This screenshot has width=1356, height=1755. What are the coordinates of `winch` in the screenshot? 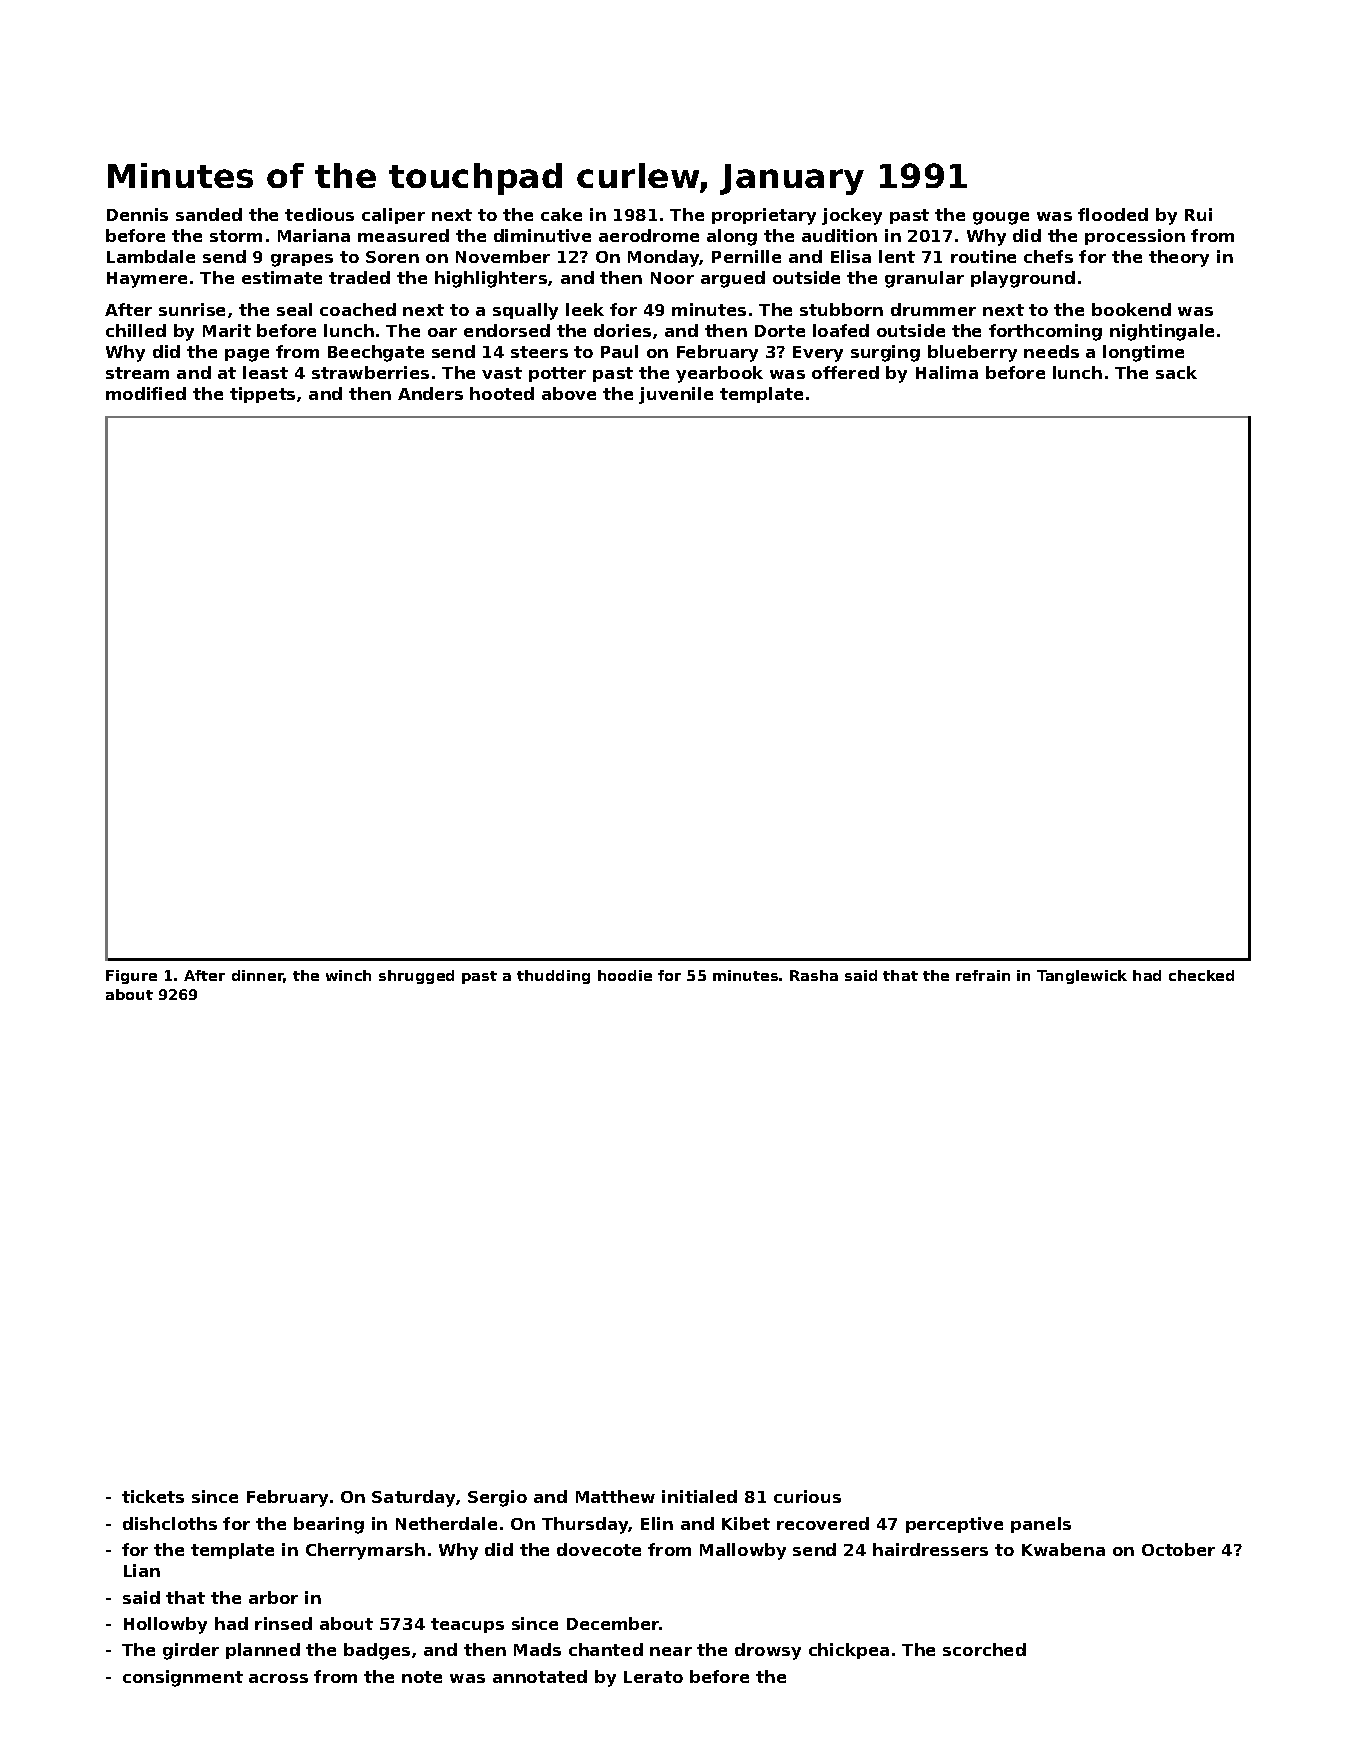 It's located at (348, 975).
